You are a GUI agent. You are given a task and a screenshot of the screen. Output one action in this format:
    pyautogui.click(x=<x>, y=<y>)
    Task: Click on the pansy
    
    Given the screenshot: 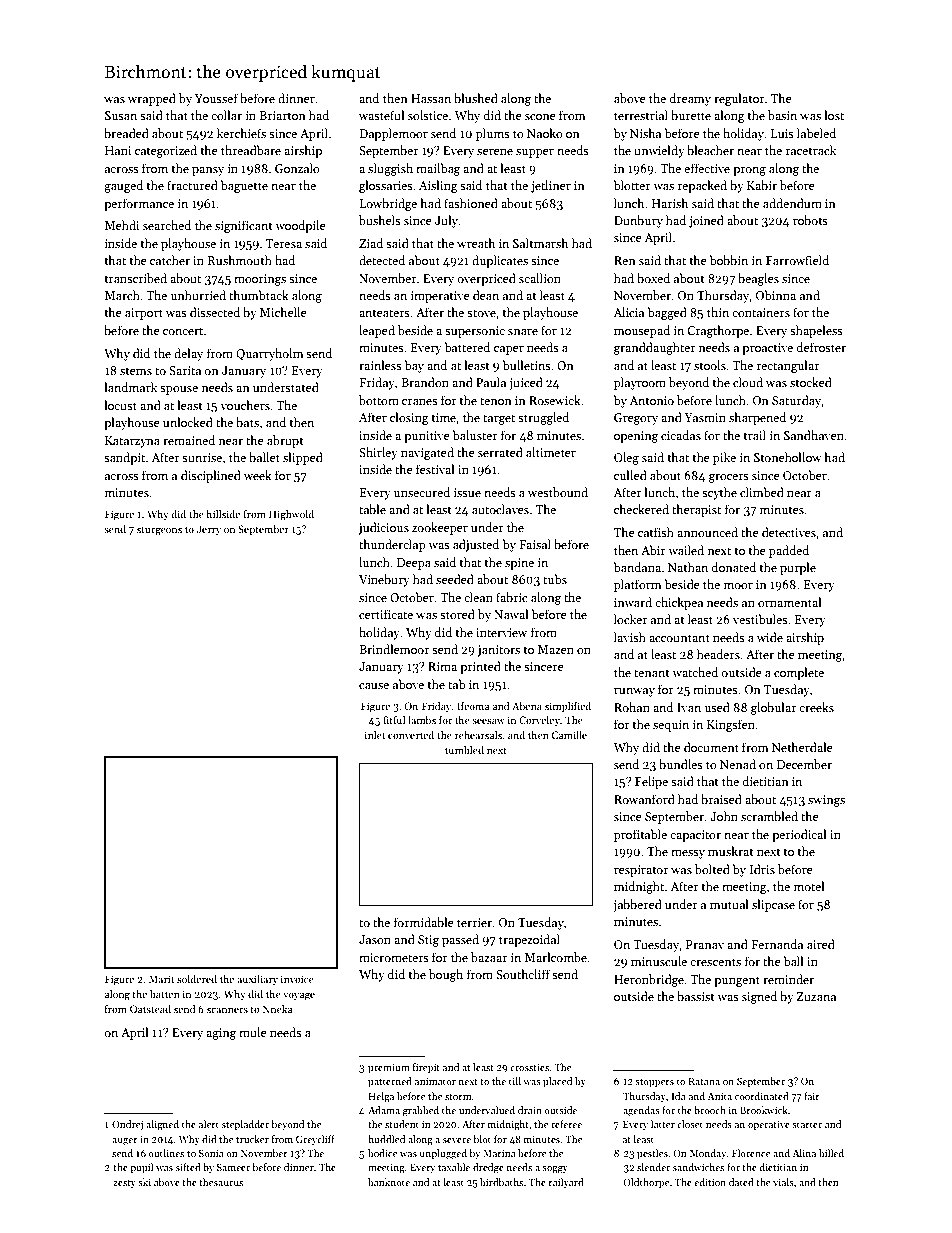 What is the action you would take?
    pyautogui.click(x=208, y=171)
